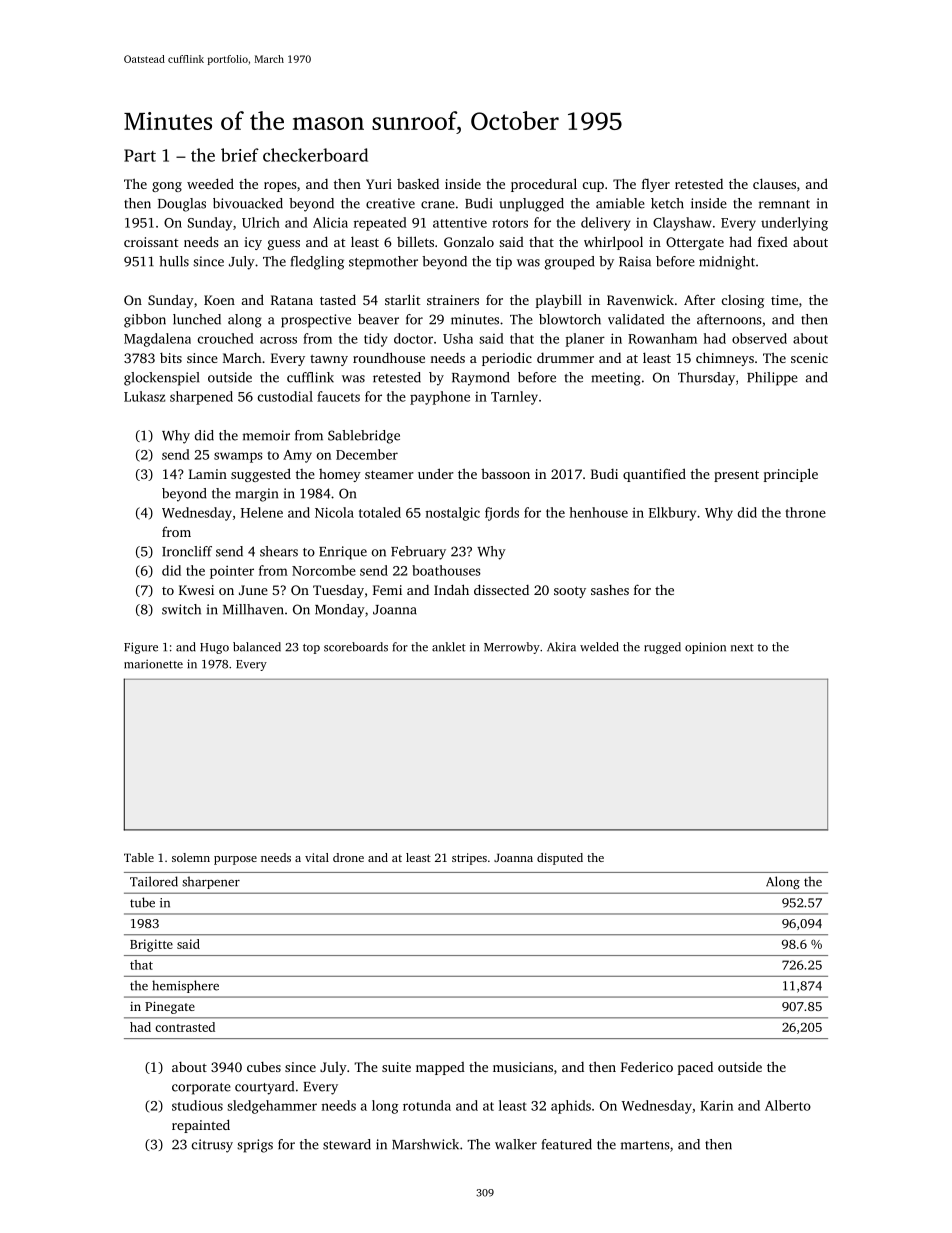 The image size is (952, 1233). Describe the element at coordinates (145, 396) in the screenshot. I see `Lukasz` at that location.
